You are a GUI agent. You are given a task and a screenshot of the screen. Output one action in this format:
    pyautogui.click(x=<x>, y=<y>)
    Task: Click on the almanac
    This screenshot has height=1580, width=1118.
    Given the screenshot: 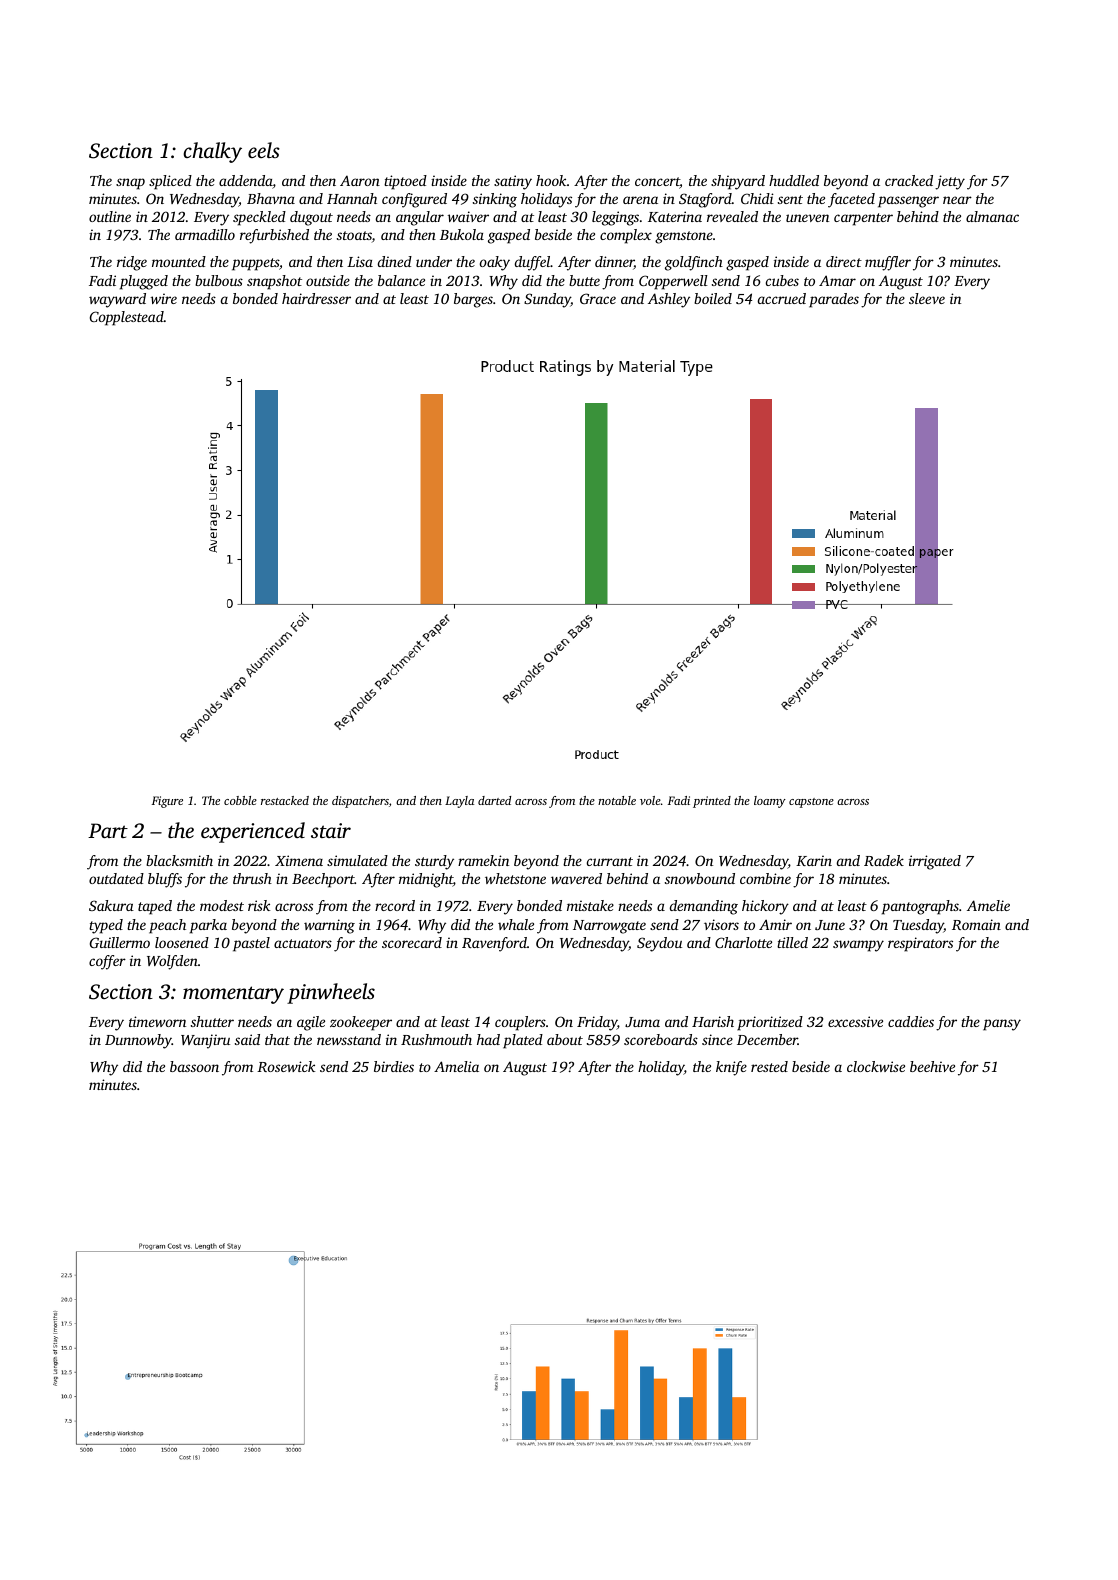 What is the action you would take?
    pyautogui.click(x=992, y=216)
